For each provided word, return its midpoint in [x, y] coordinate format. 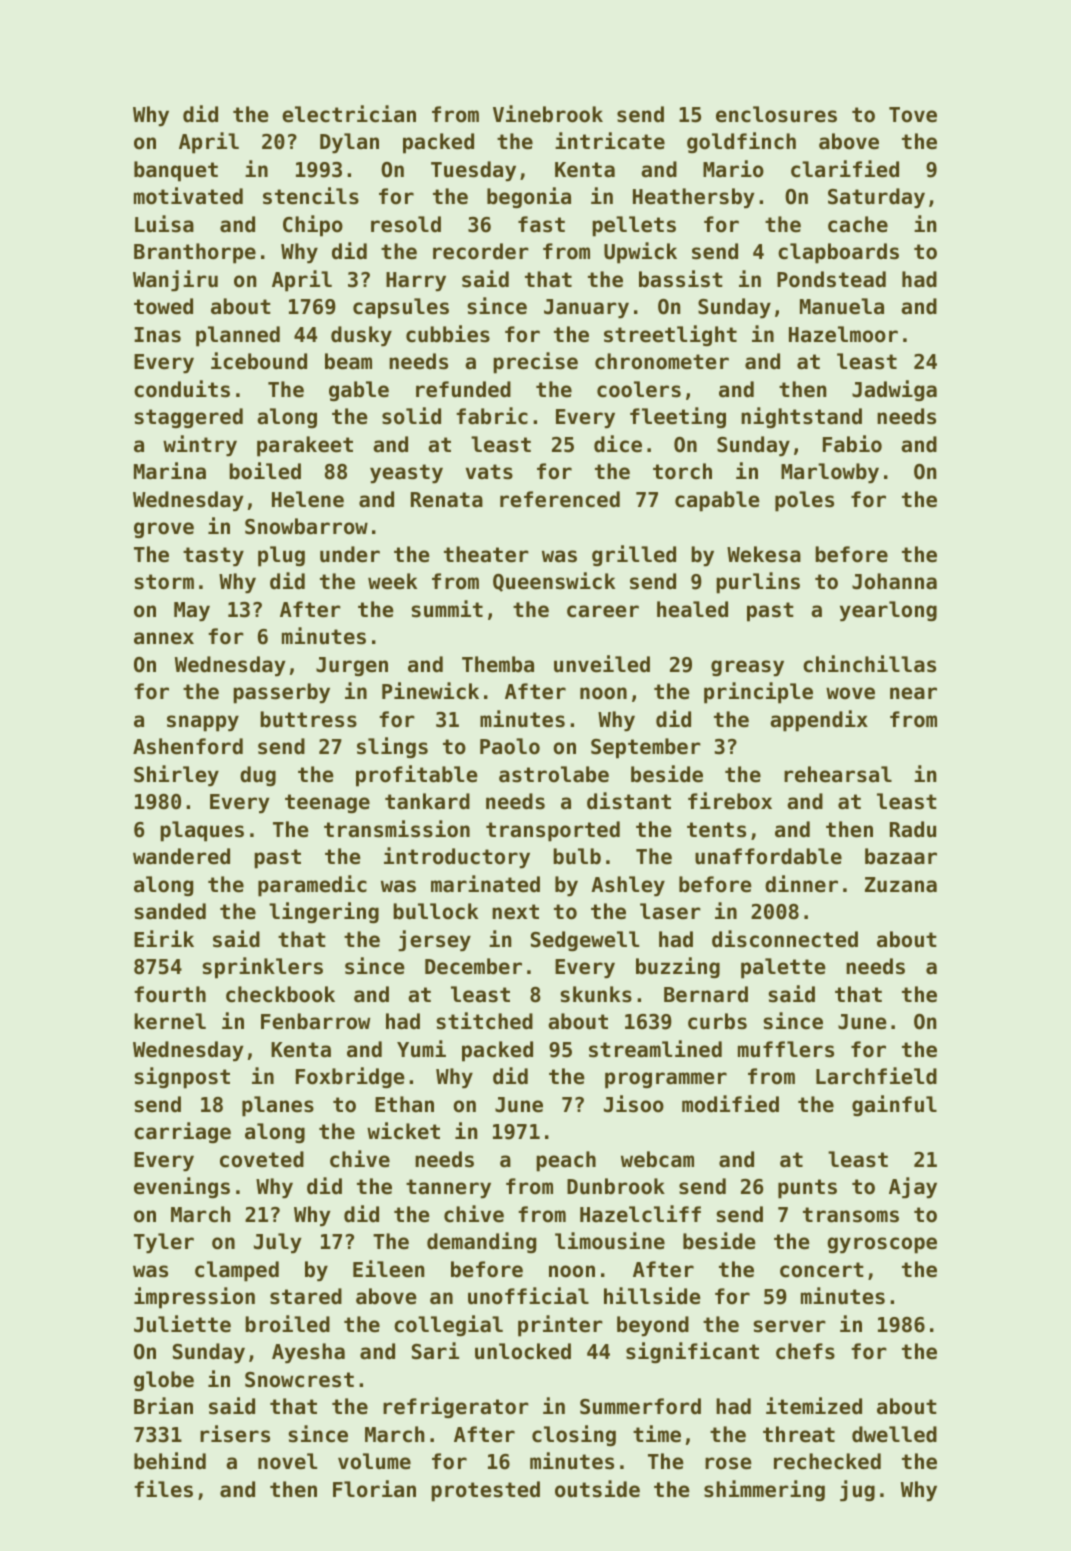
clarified [845, 169]
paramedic [312, 886]
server [790, 1326]
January [586, 309]
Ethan [404, 1104]
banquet [176, 171]
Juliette [182, 1324]
